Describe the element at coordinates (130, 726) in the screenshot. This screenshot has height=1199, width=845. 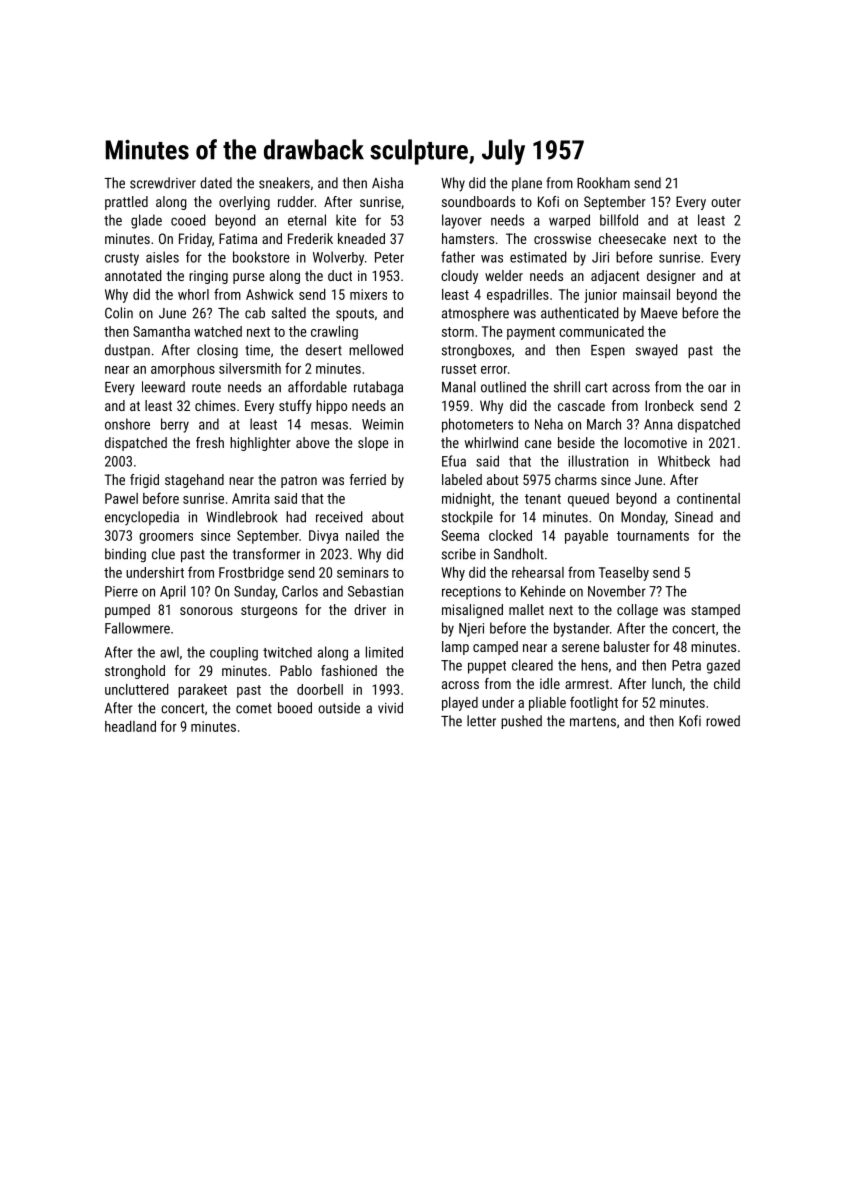
I see `headland` at that location.
